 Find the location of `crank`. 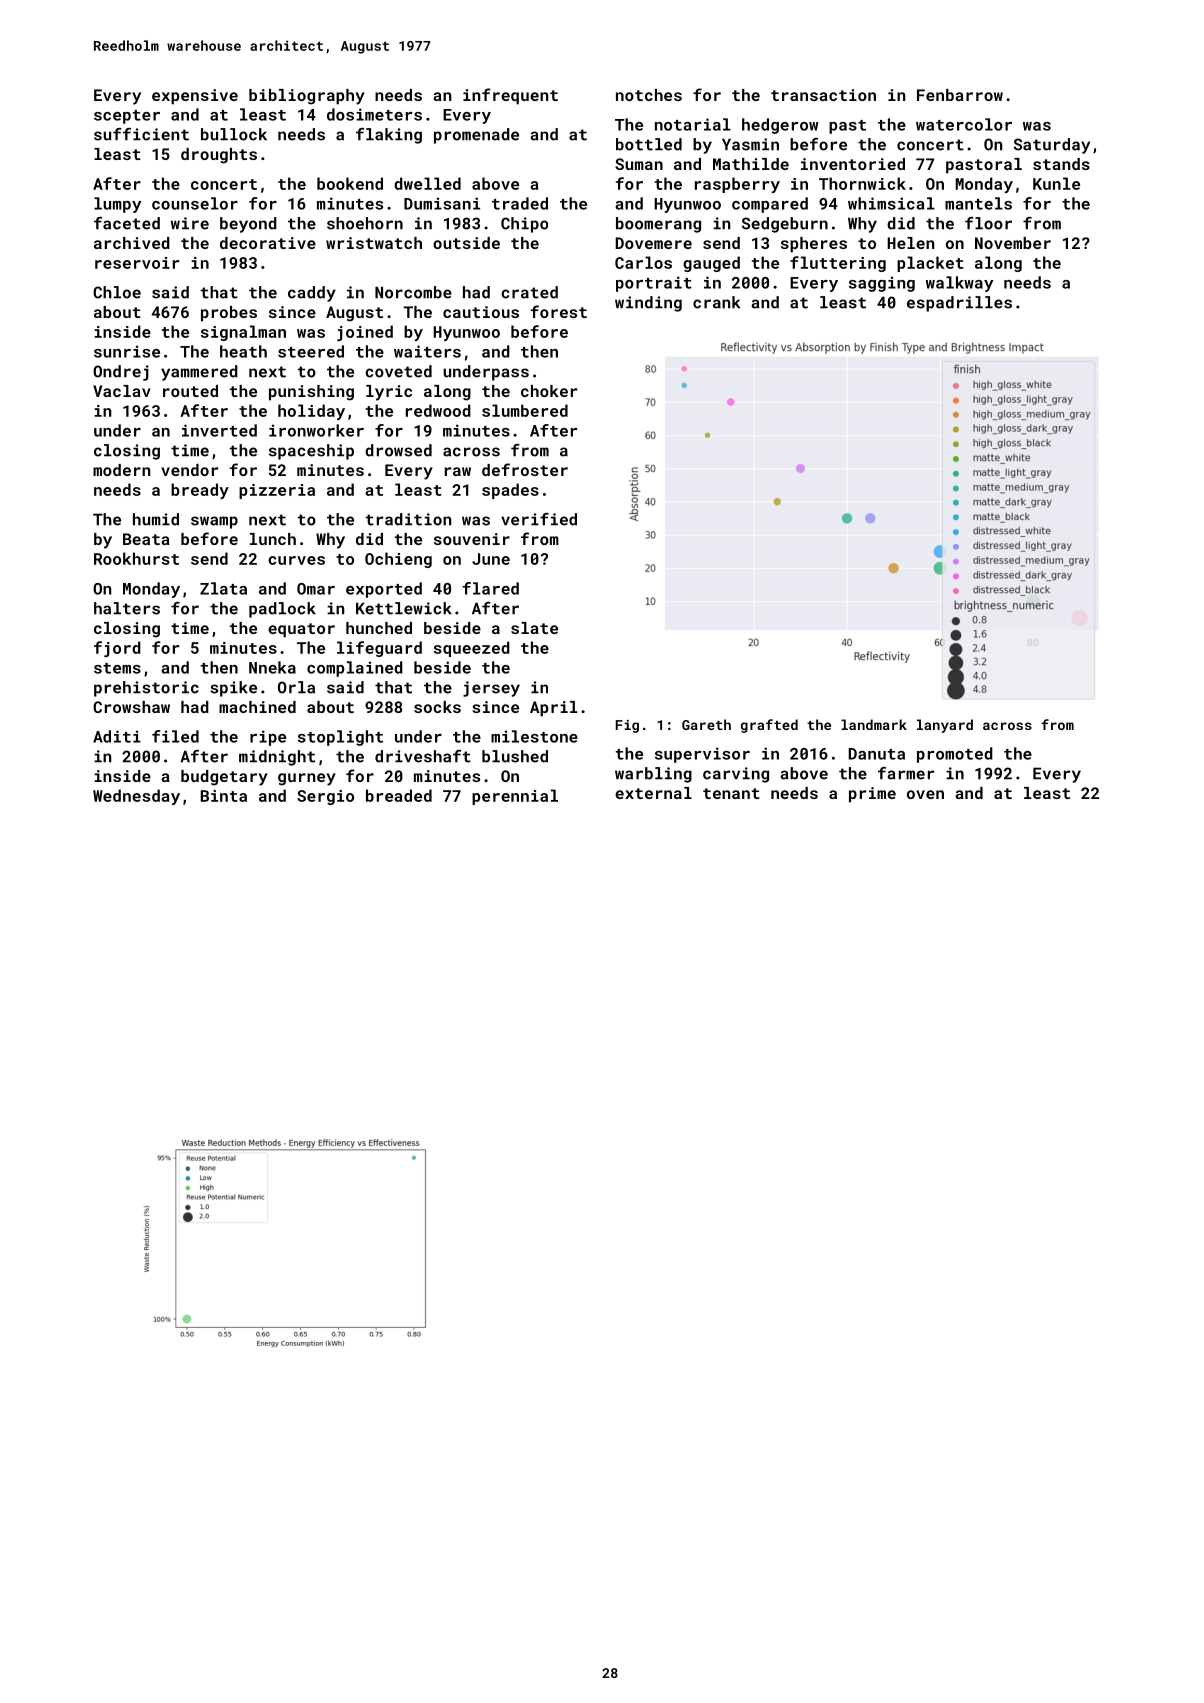

crank is located at coordinates (716, 302).
